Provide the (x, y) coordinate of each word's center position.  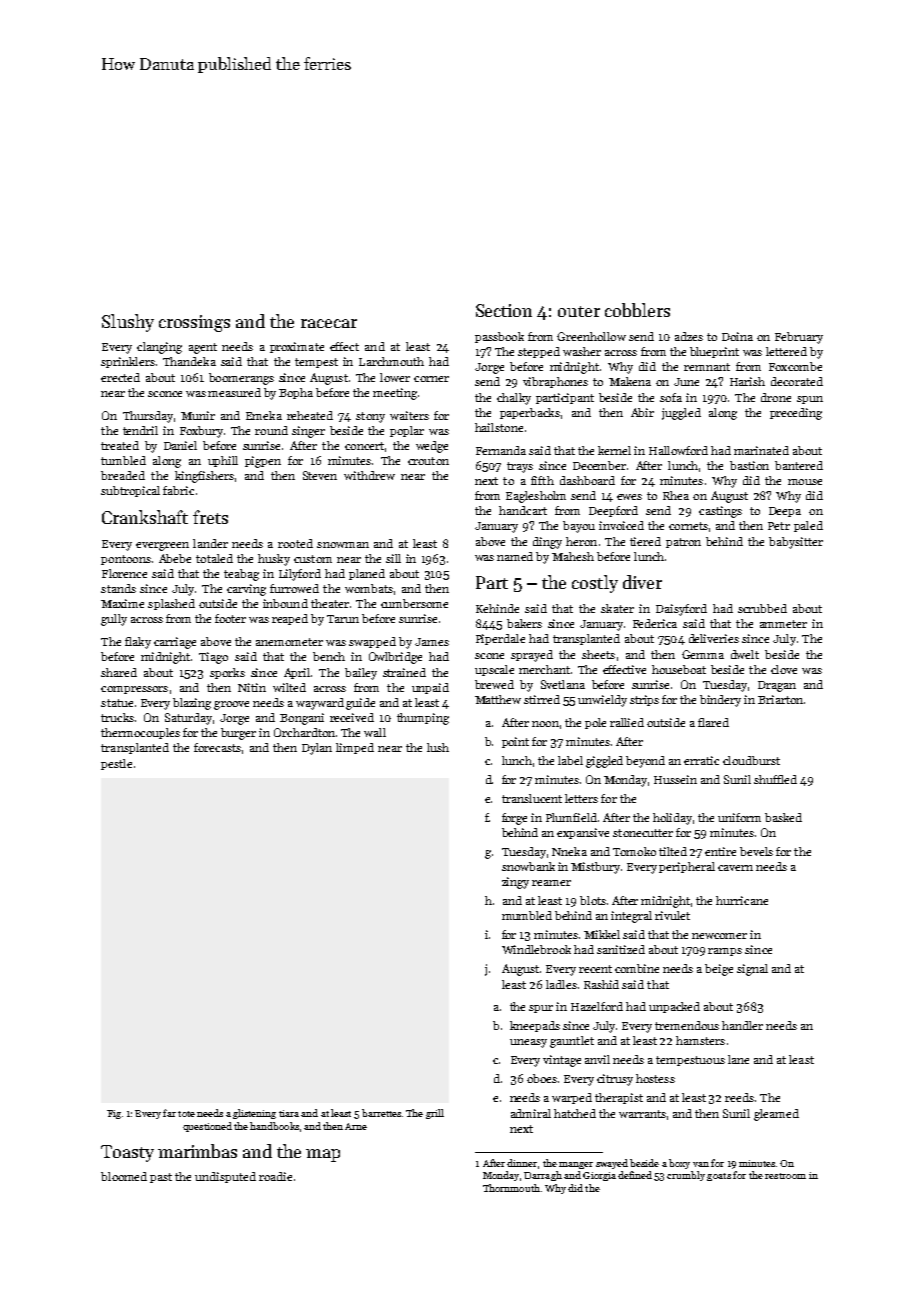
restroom (785, 1176)
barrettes (381, 1113)
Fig (114, 1114)
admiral (531, 1113)
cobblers (637, 310)
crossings (194, 323)
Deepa (785, 512)
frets (210, 517)
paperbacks (530, 413)
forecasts (217, 747)
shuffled (775, 779)
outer (579, 311)
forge (514, 819)
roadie (275, 1176)
